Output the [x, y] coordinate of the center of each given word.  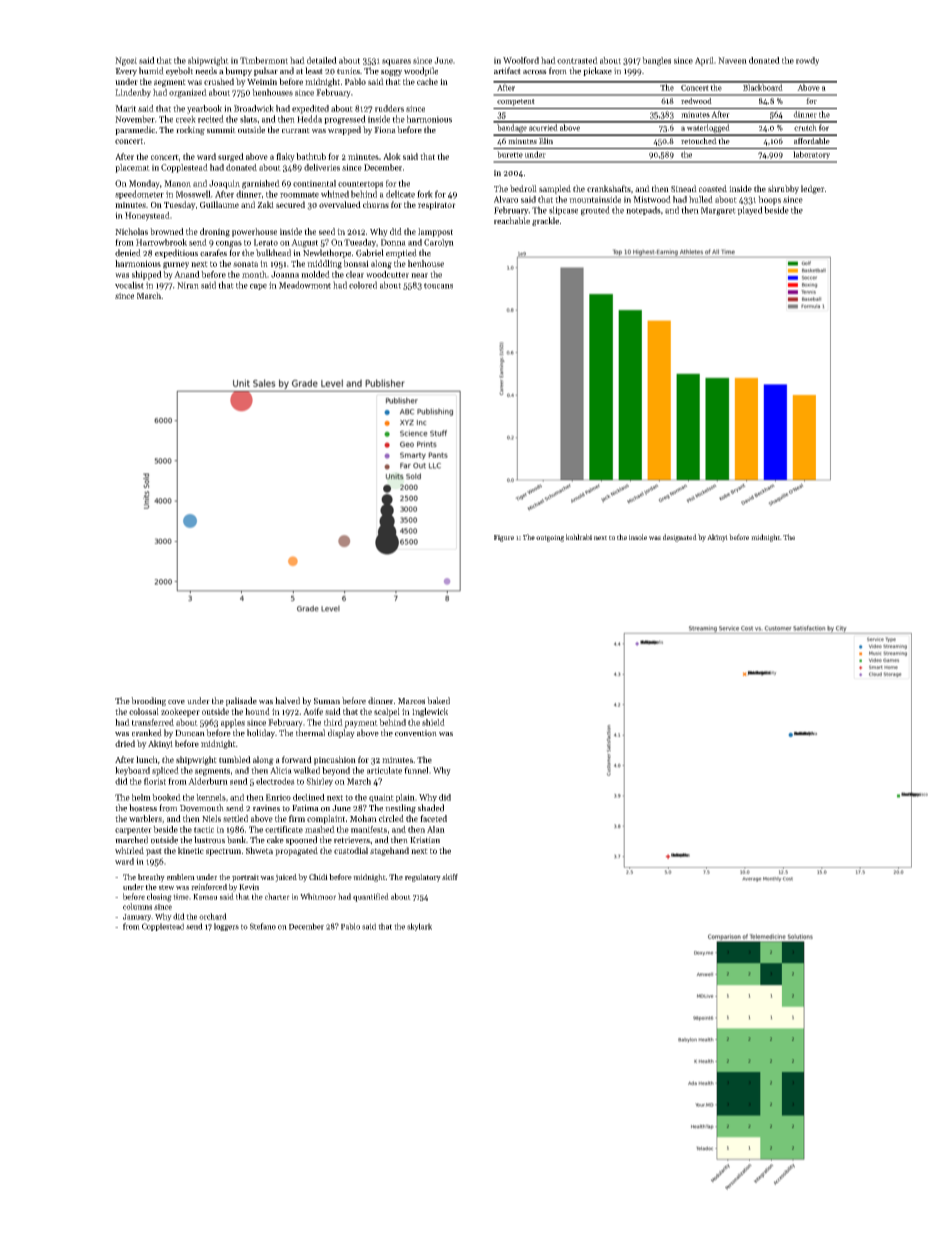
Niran [188, 285]
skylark [419, 927]
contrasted [577, 60]
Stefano [263, 926]
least [314, 71]
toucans [438, 286]
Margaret [718, 211]
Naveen [732, 60]
